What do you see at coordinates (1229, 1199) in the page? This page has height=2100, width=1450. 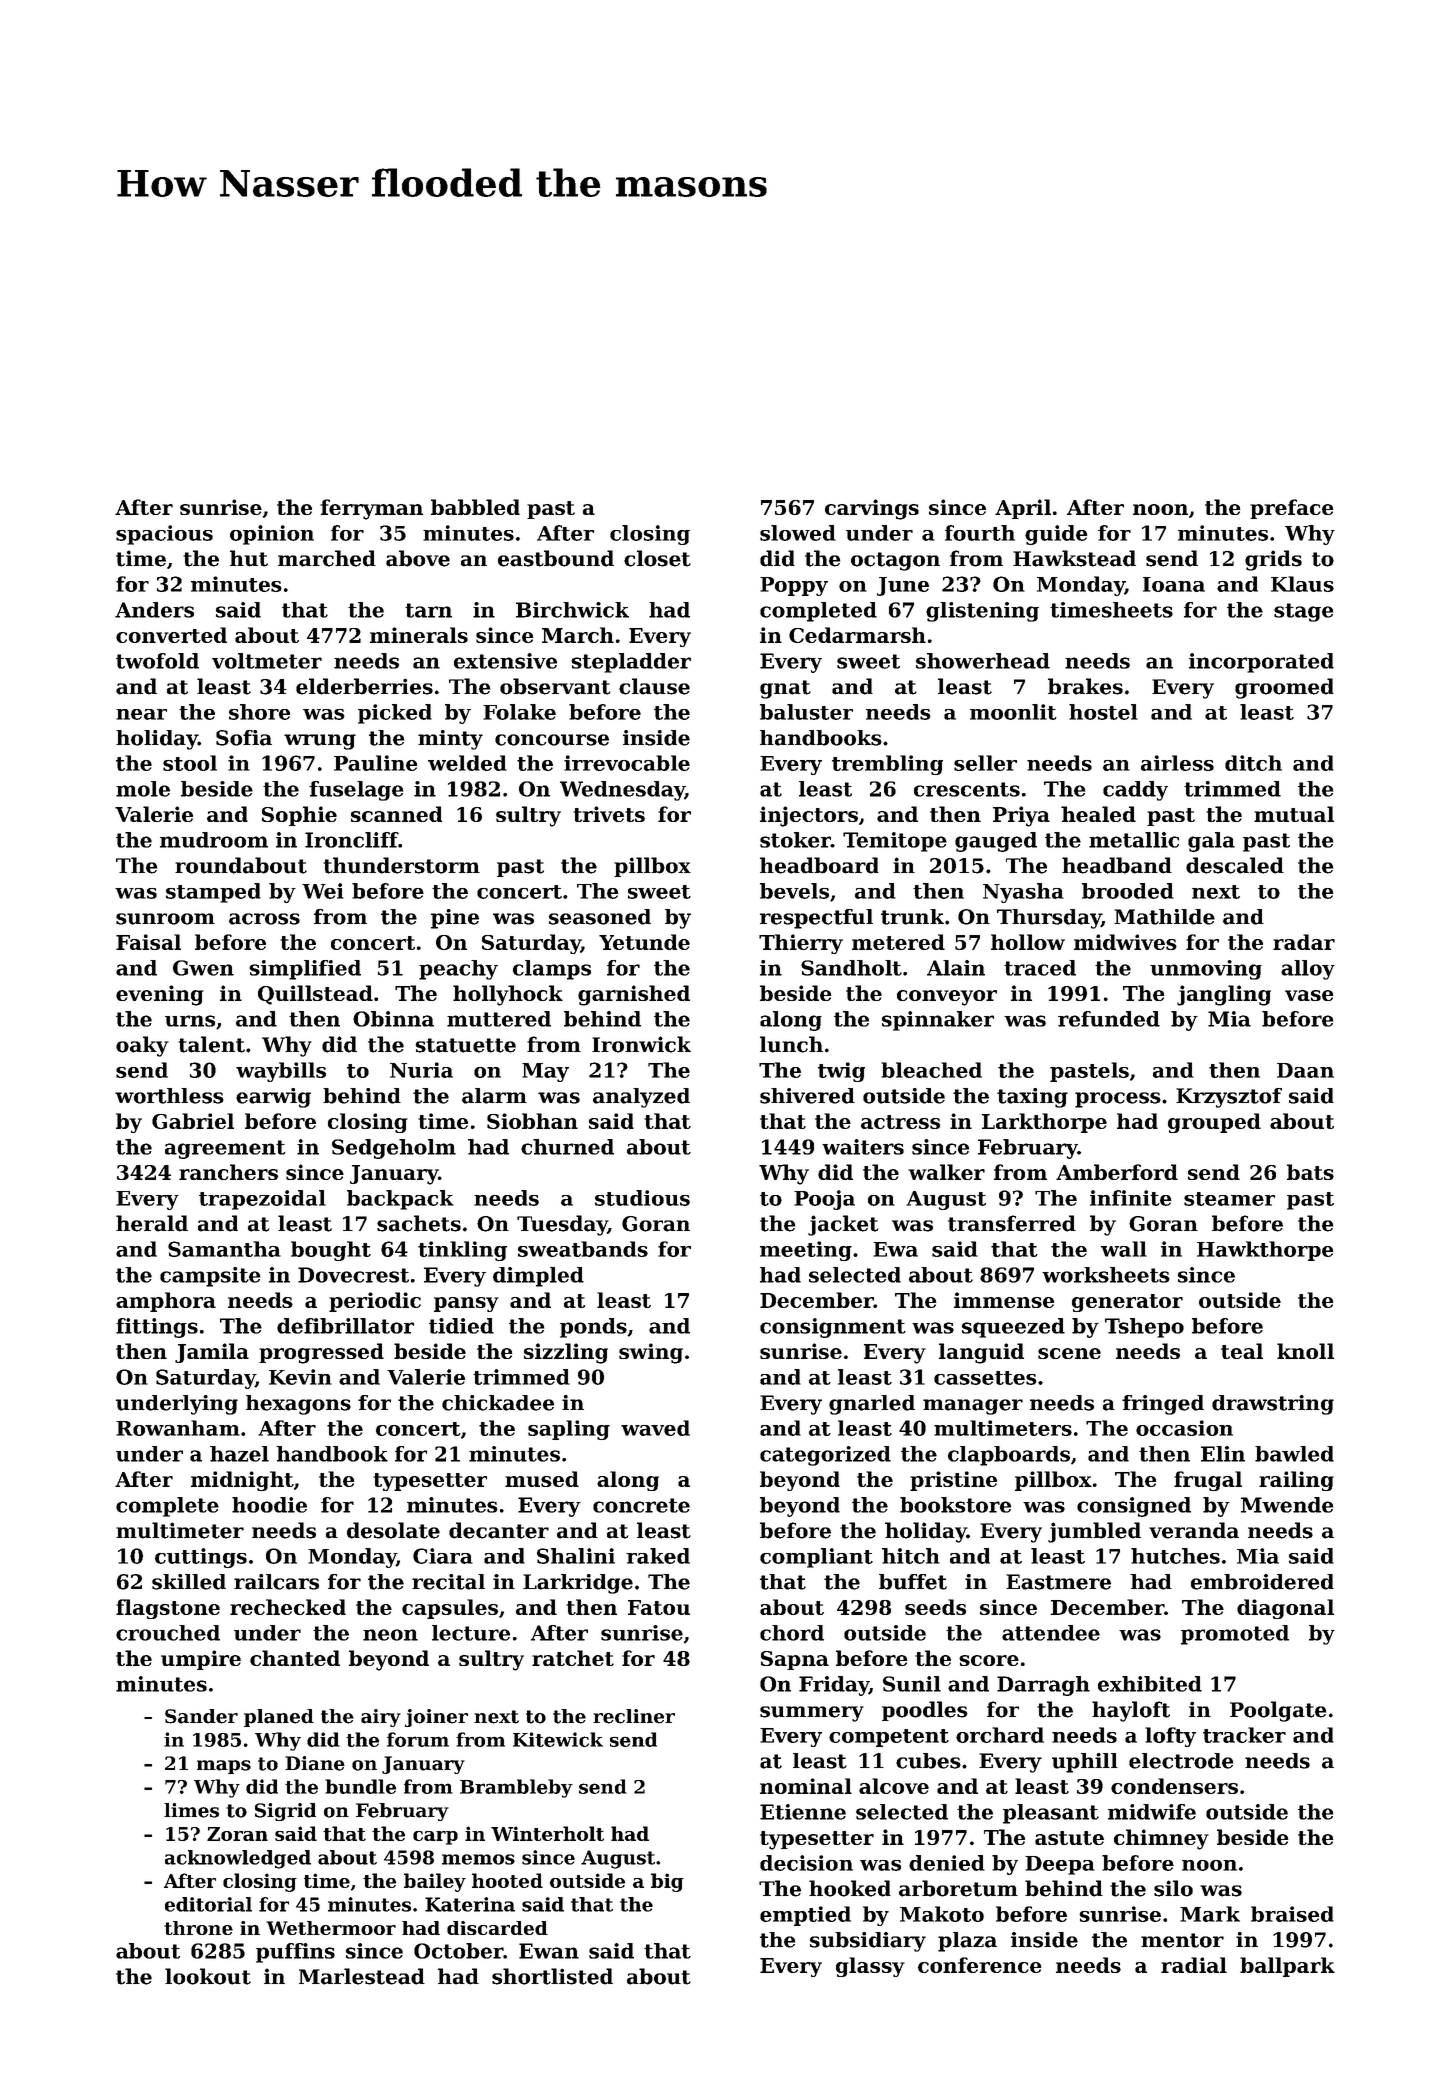 I see `steamer` at bounding box center [1229, 1199].
